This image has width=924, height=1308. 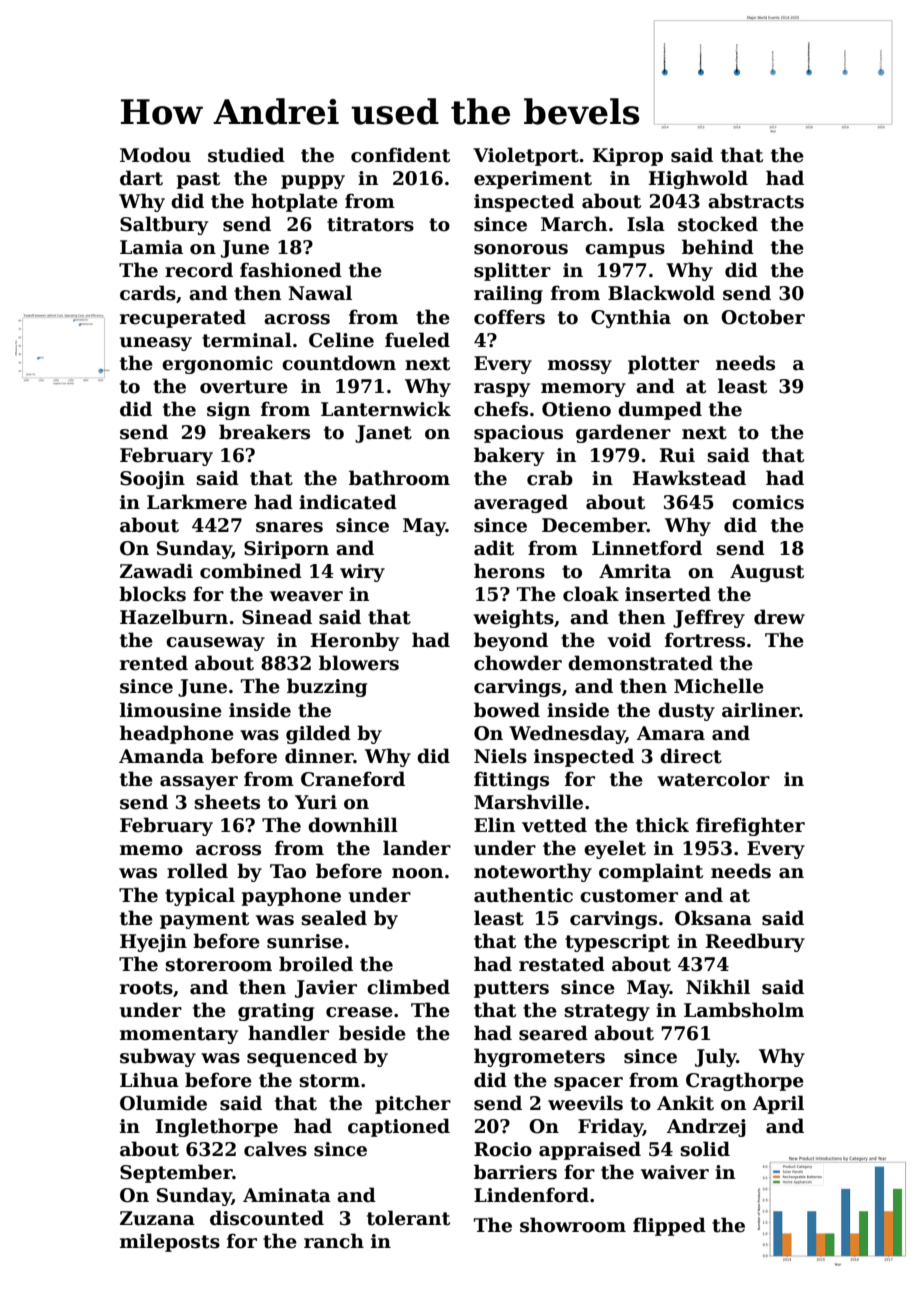 What do you see at coordinates (288, 871) in the image?
I see `Tao` at bounding box center [288, 871].
